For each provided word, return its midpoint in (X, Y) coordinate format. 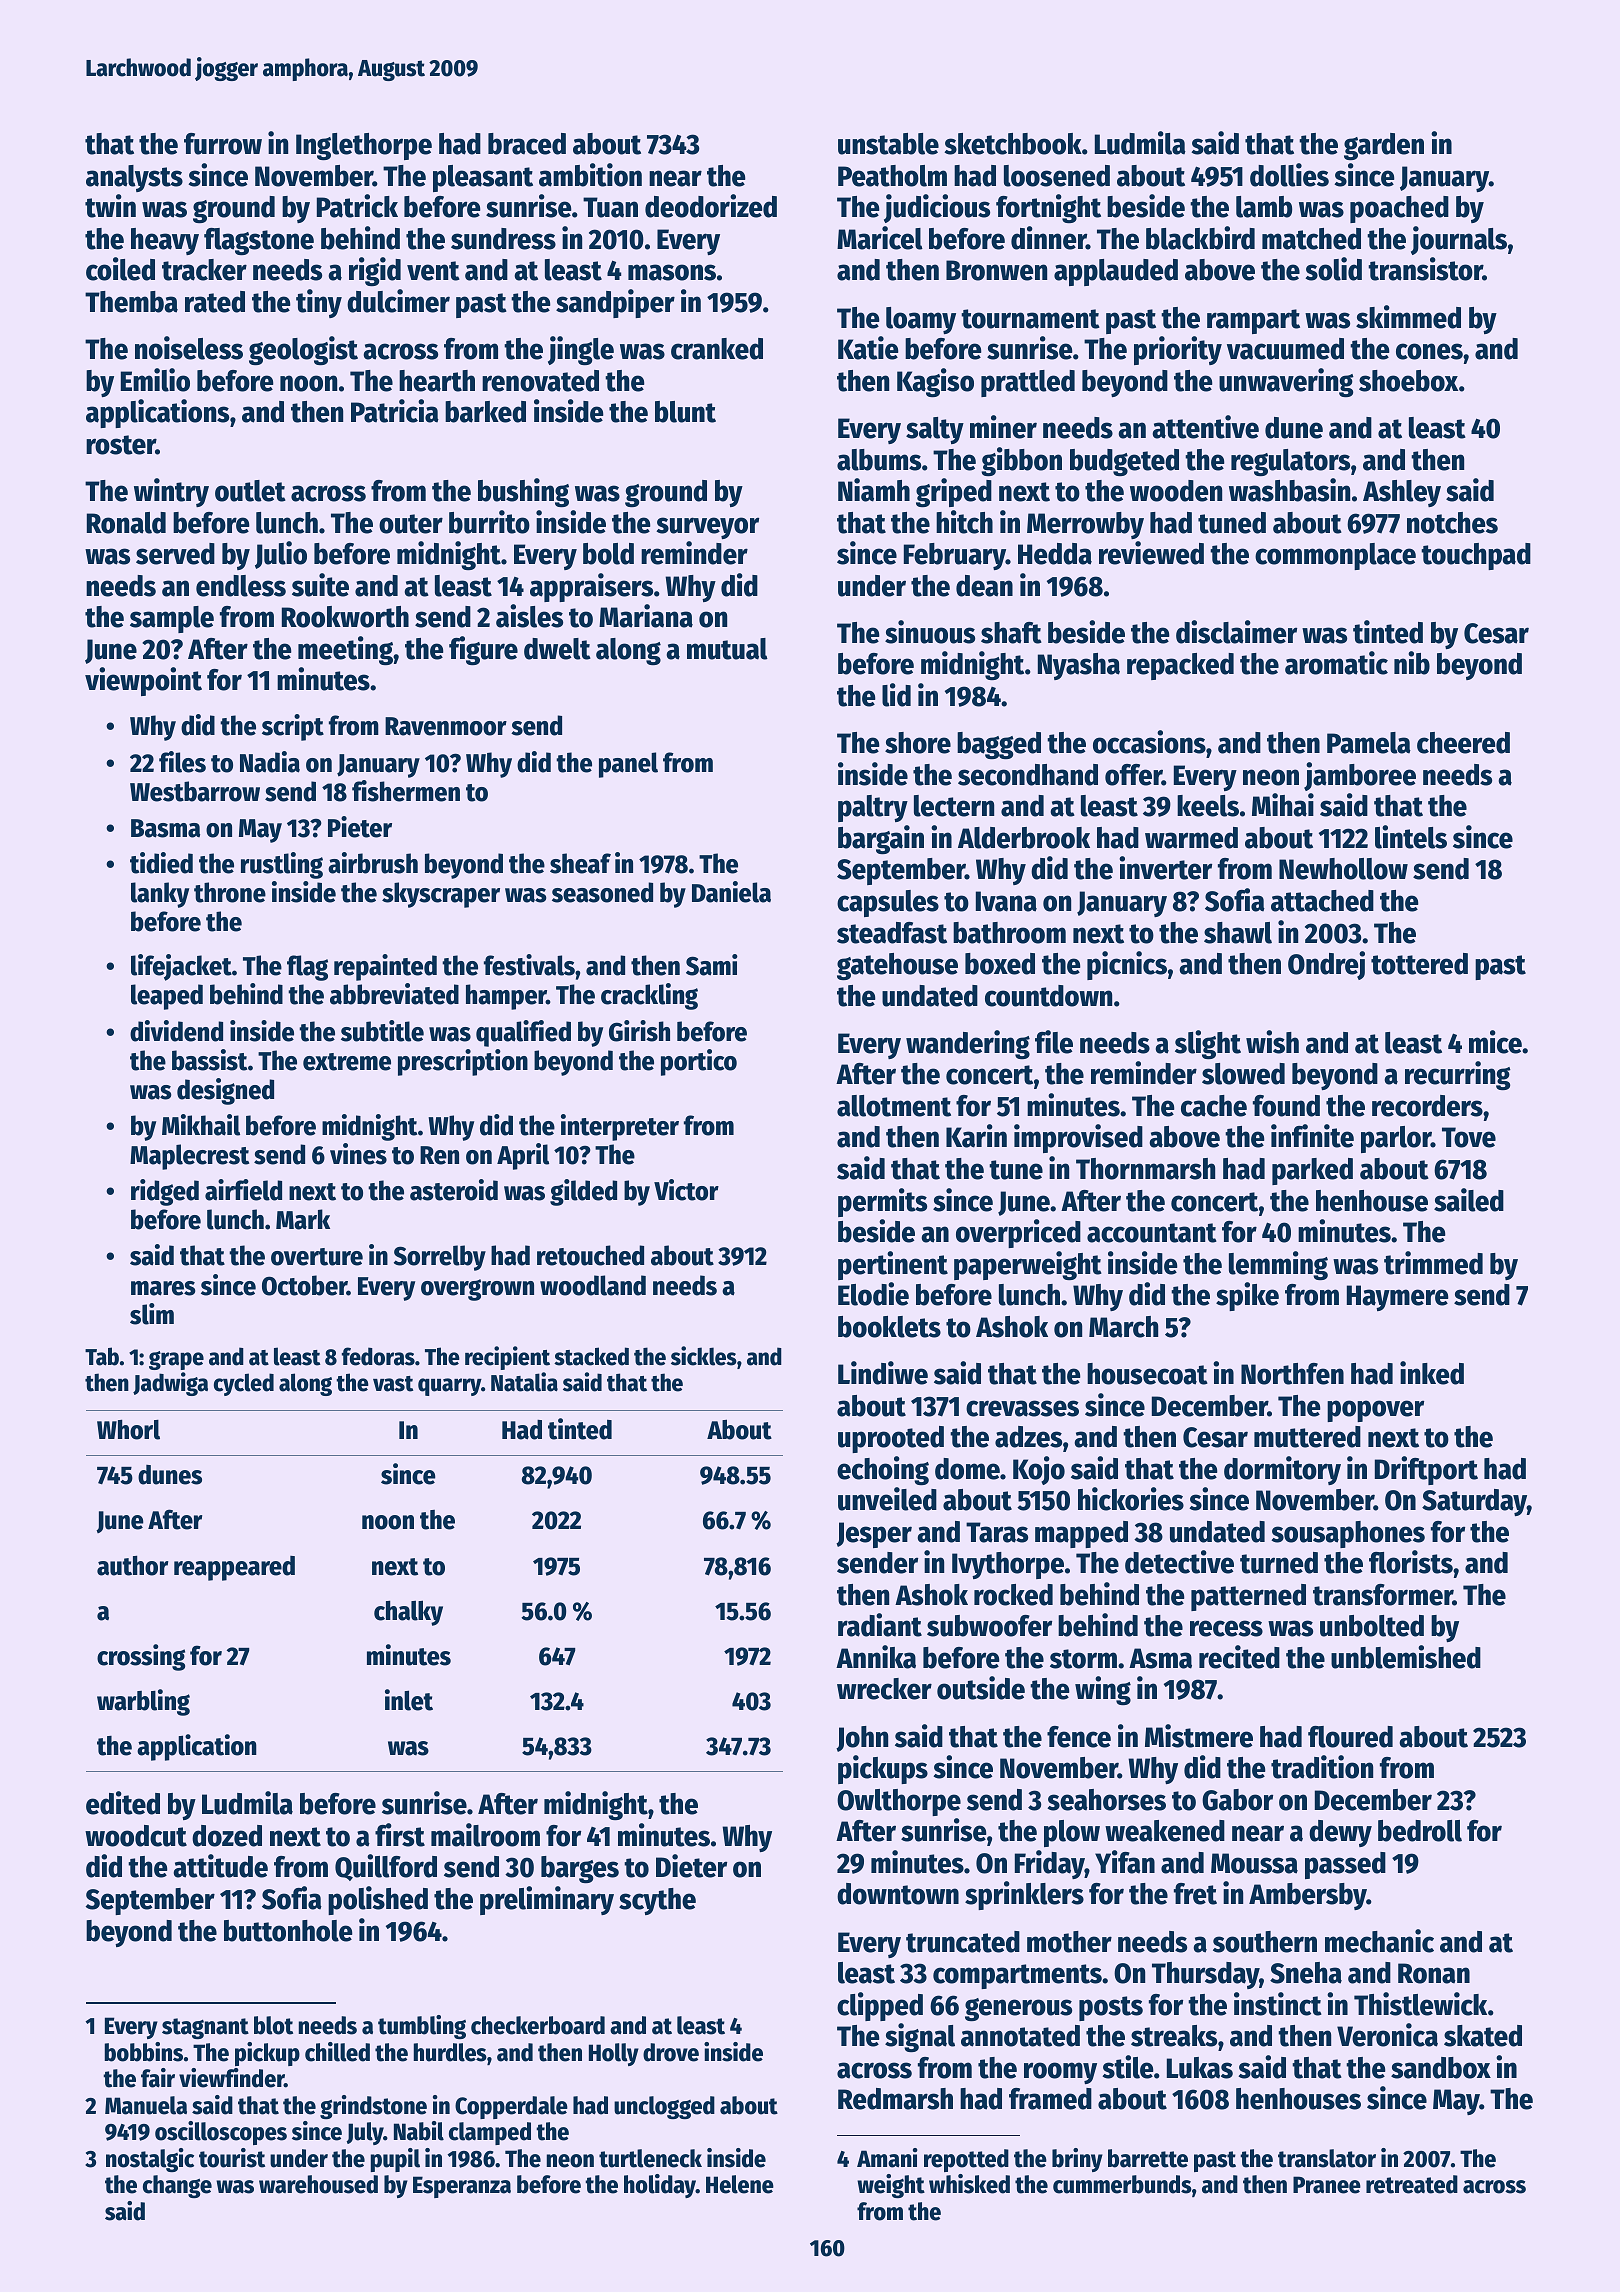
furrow (223, 144)
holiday (660, 2186)
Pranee (1327, 2185)
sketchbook (1013, 144)
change (177, 2186)
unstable (888, 144)
